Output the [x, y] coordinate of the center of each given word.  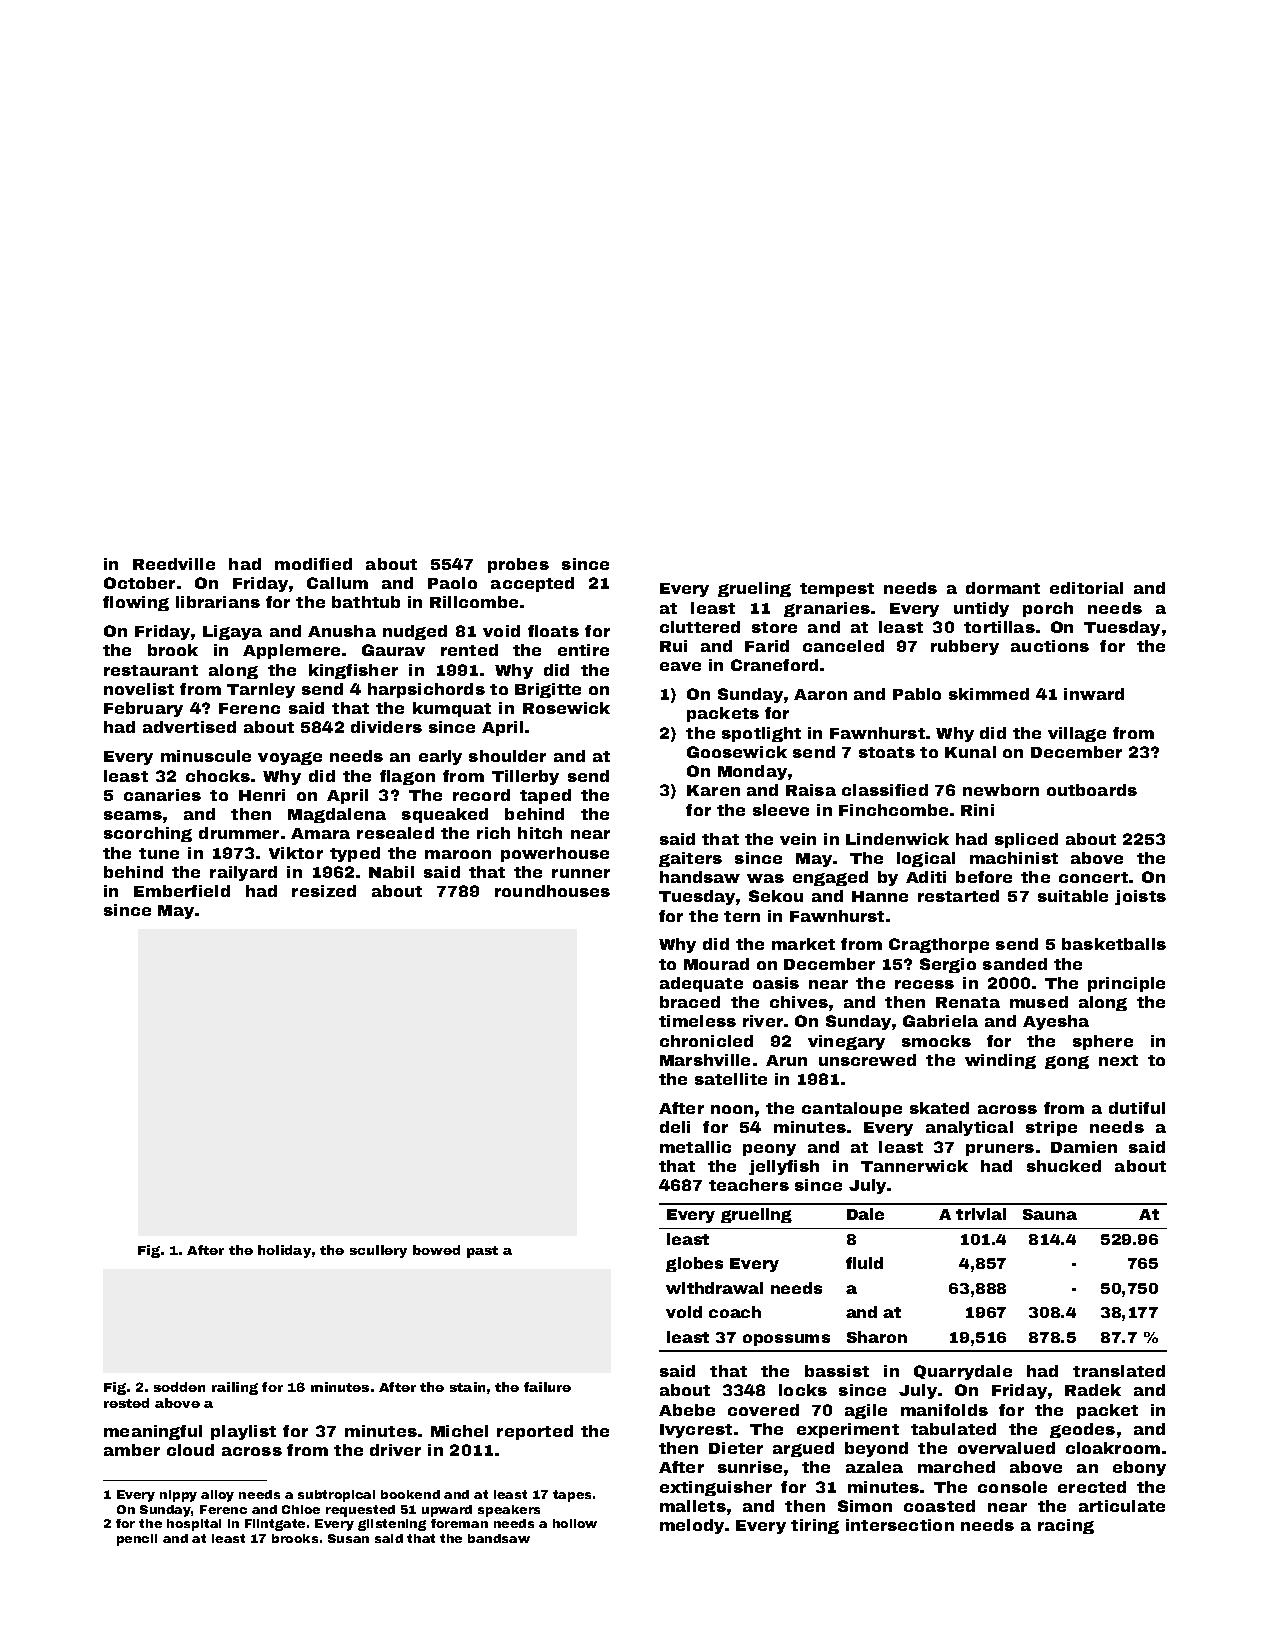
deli [675, 1127]
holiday [284, 1251]
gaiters [690, 859]
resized [324, 891]
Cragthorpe [939, 945]
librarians [218, 602]
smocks [936, 1041]
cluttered [700, 627]
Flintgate [275, 1525]
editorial [1086, 588]
